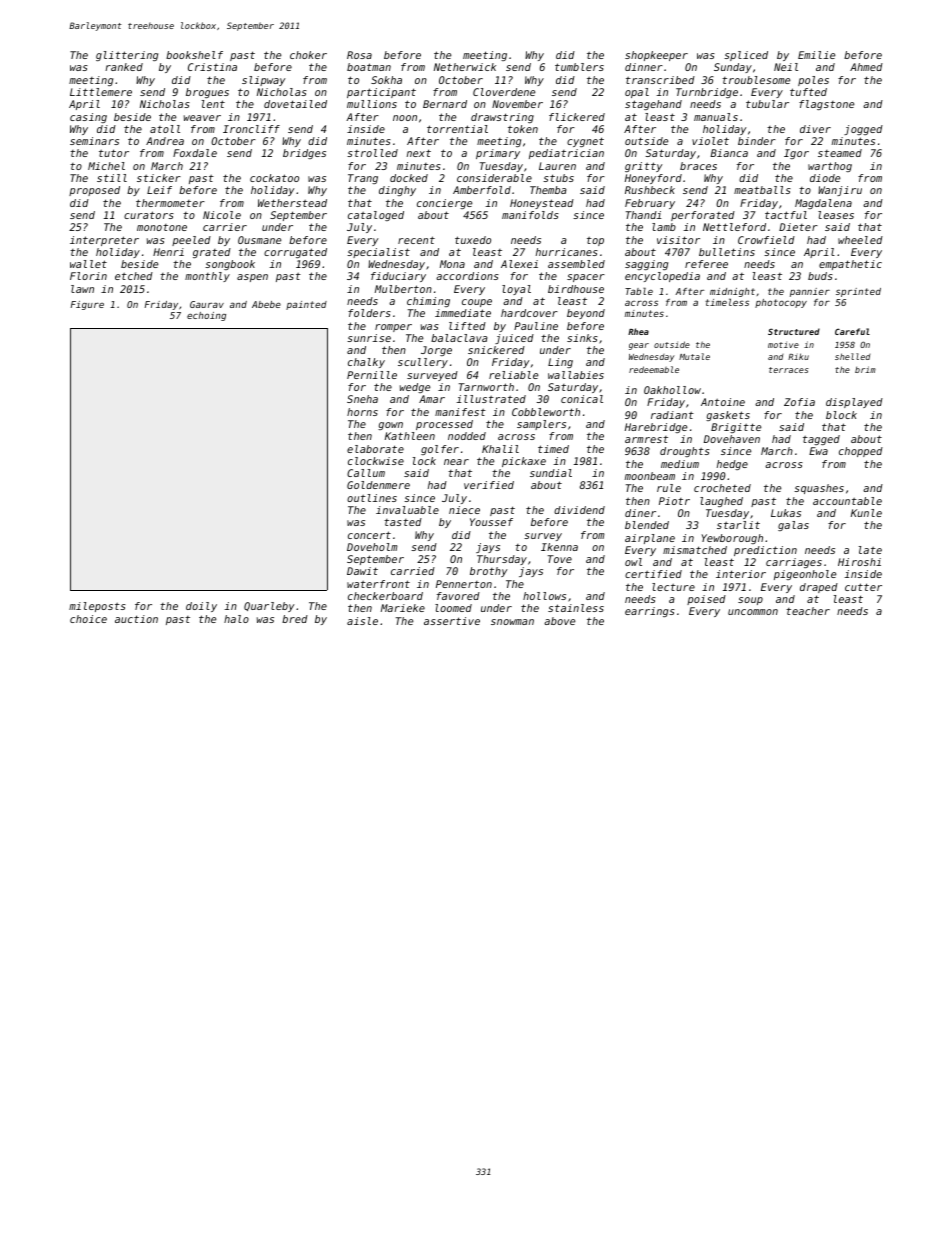  What do you see at coordinates (567, 252) in the screenshot?
I see `hurricanes` at bounding box center [567, 252].
